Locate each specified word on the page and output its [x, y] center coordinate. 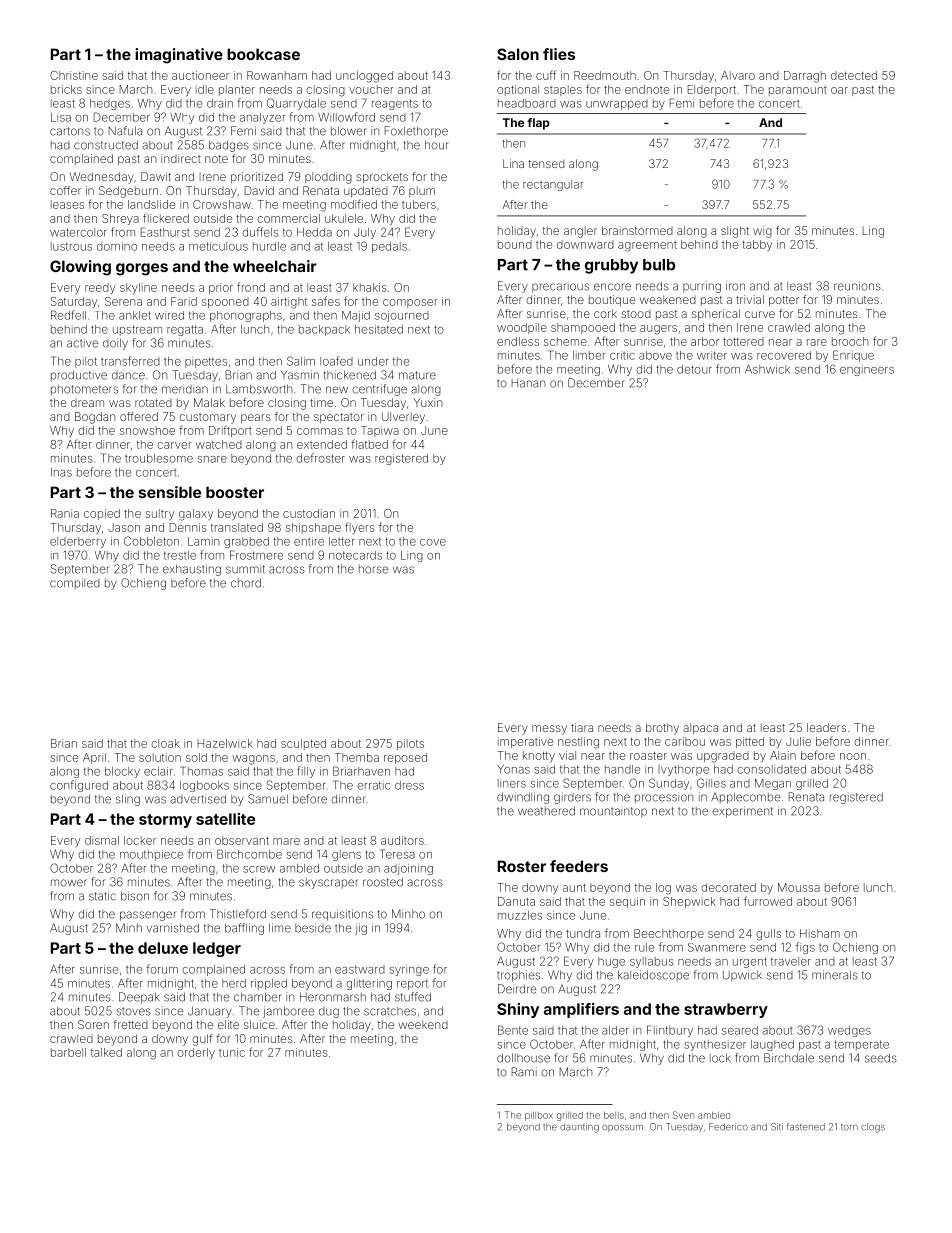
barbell [68, 1052]
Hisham [820, 933]
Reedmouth [605, 75]
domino [117, 246]
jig [361, 929]
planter [237, 90]
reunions [857, 286]
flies [559, 54]
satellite [225, 819]
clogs [873, 1128]
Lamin [203, 541]
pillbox [539, 1116]
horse [373, 569]
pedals [389, 247]
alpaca [700, 729]
